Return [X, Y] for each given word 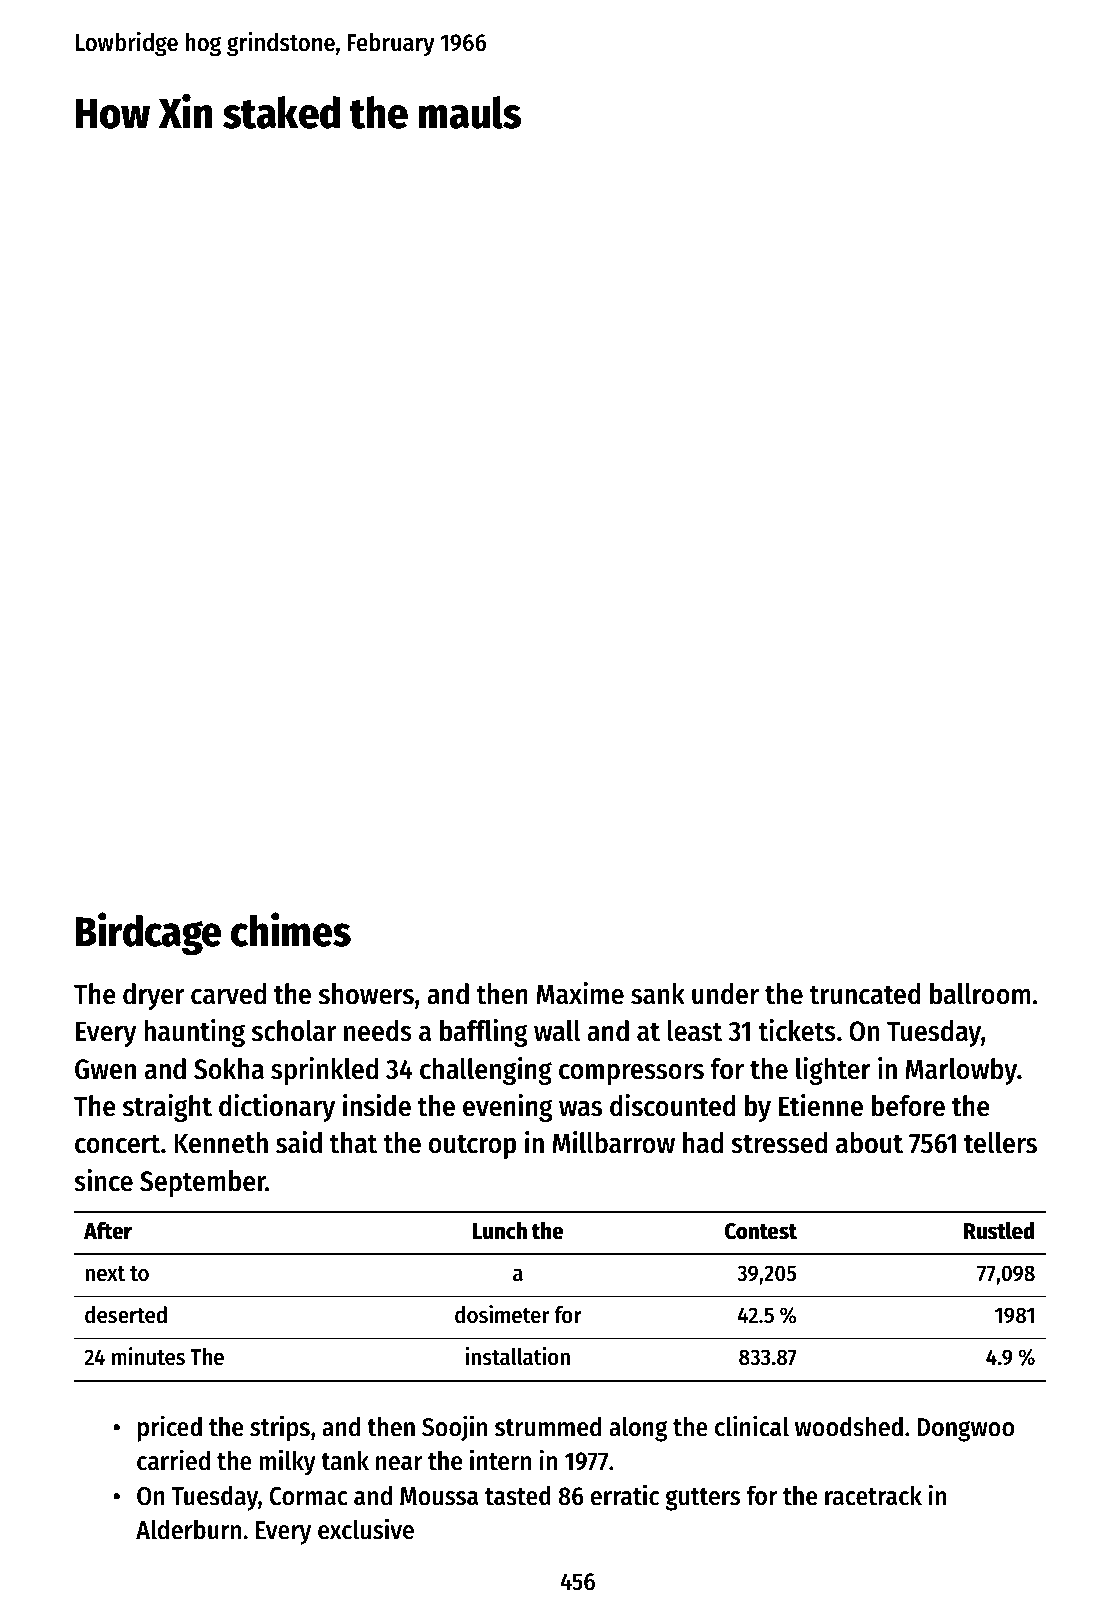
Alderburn [188, 1529]
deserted [126, 1315]
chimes [291, 929]
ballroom [980, 994]
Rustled [999, 1231]
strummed [548, 1426]
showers [366, 994]
